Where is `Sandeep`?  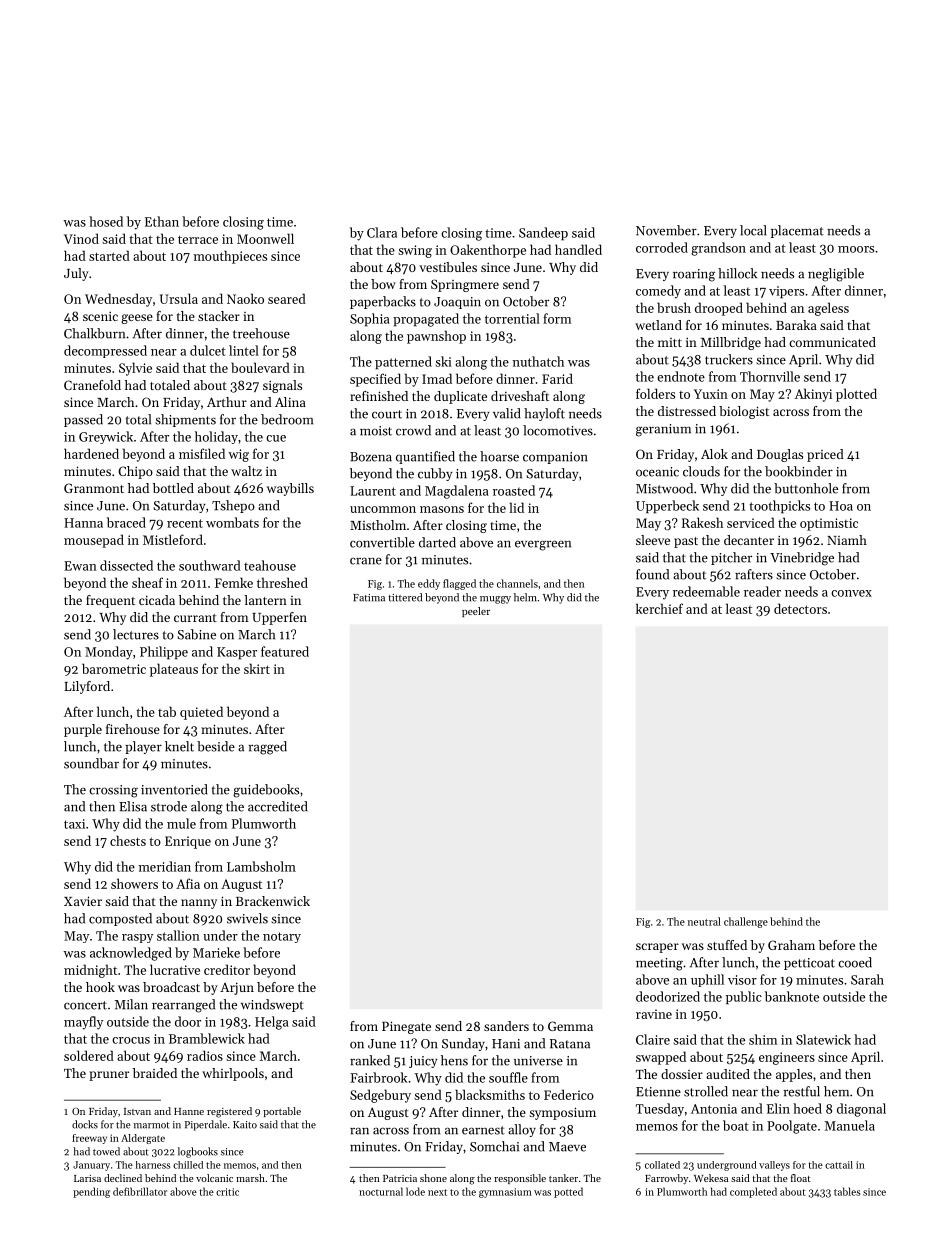
Sandeep is located at coordinates (543, 234).
